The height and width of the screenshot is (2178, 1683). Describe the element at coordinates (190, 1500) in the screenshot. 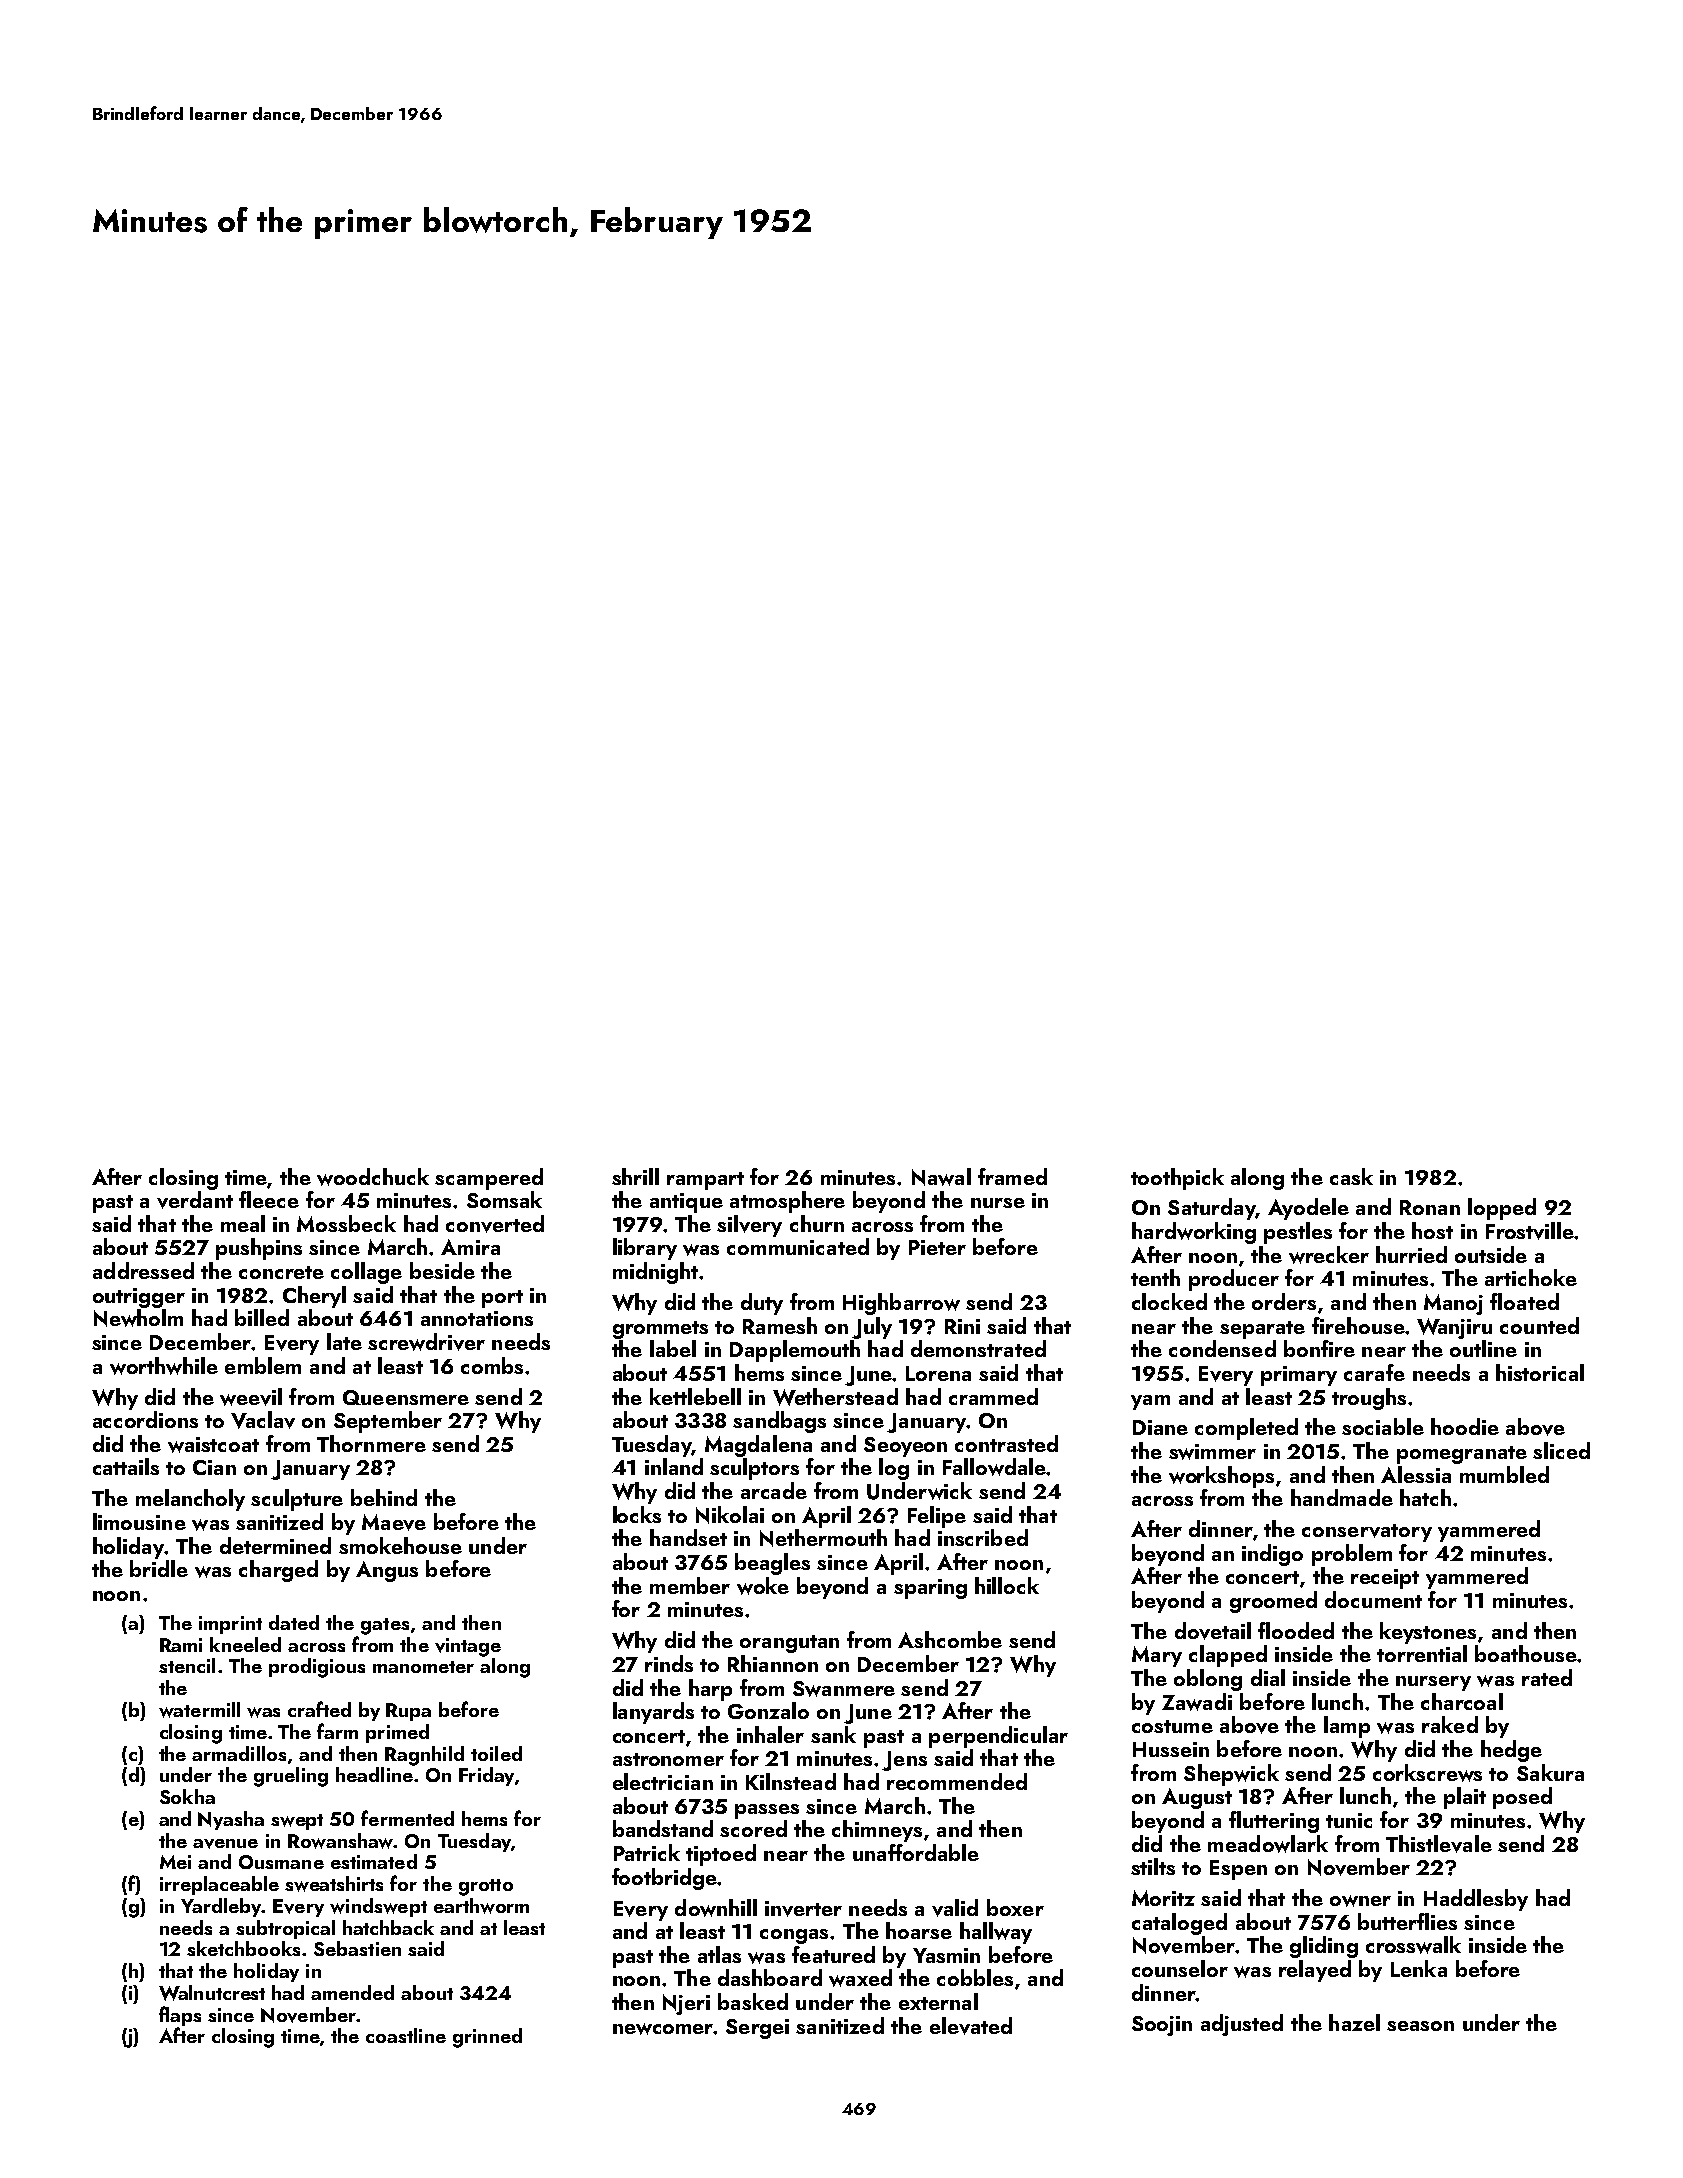

I see `melancholy` at that location.
